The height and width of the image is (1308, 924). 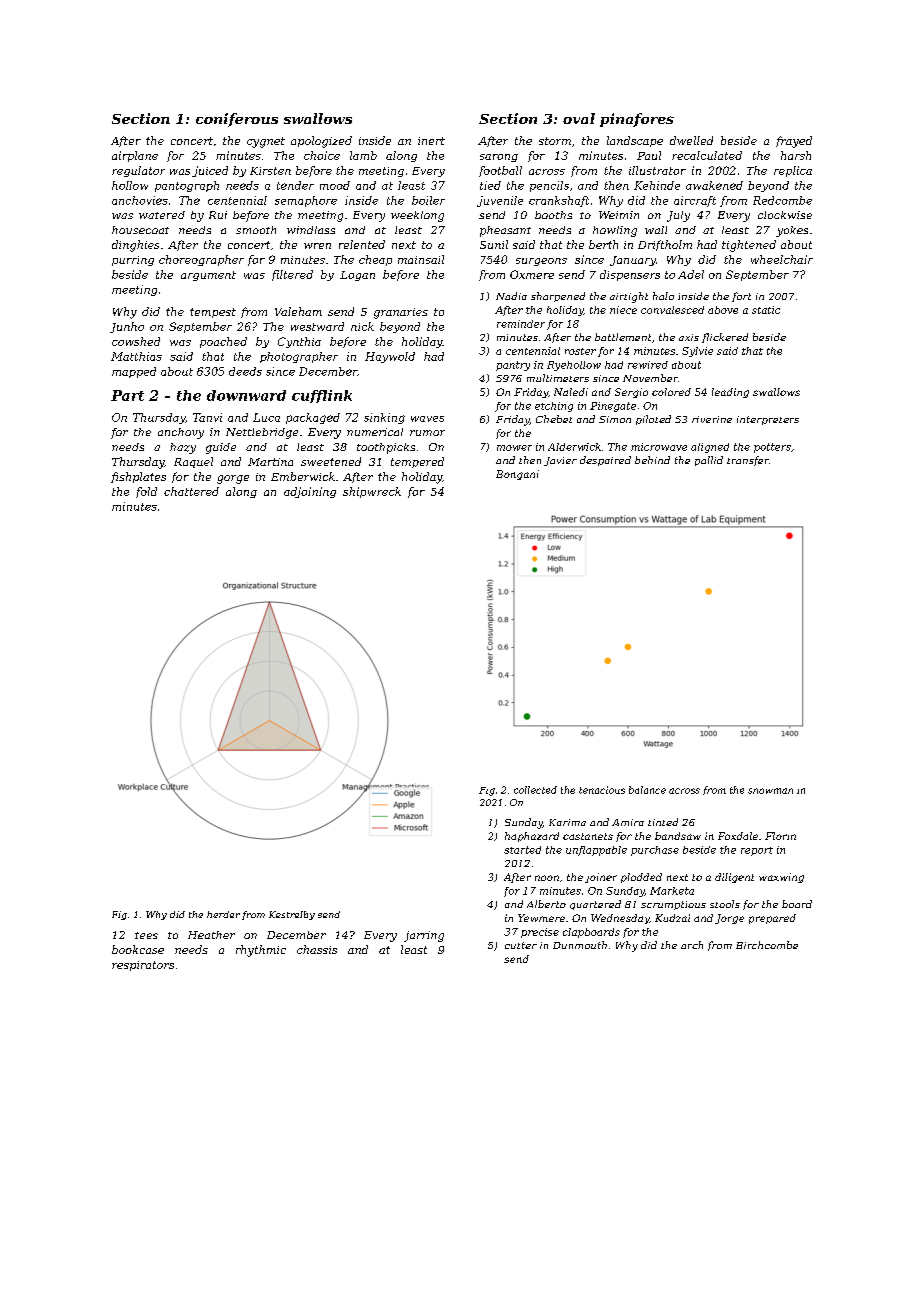 I want to click on Chebet, so click(x=554, y=419).
